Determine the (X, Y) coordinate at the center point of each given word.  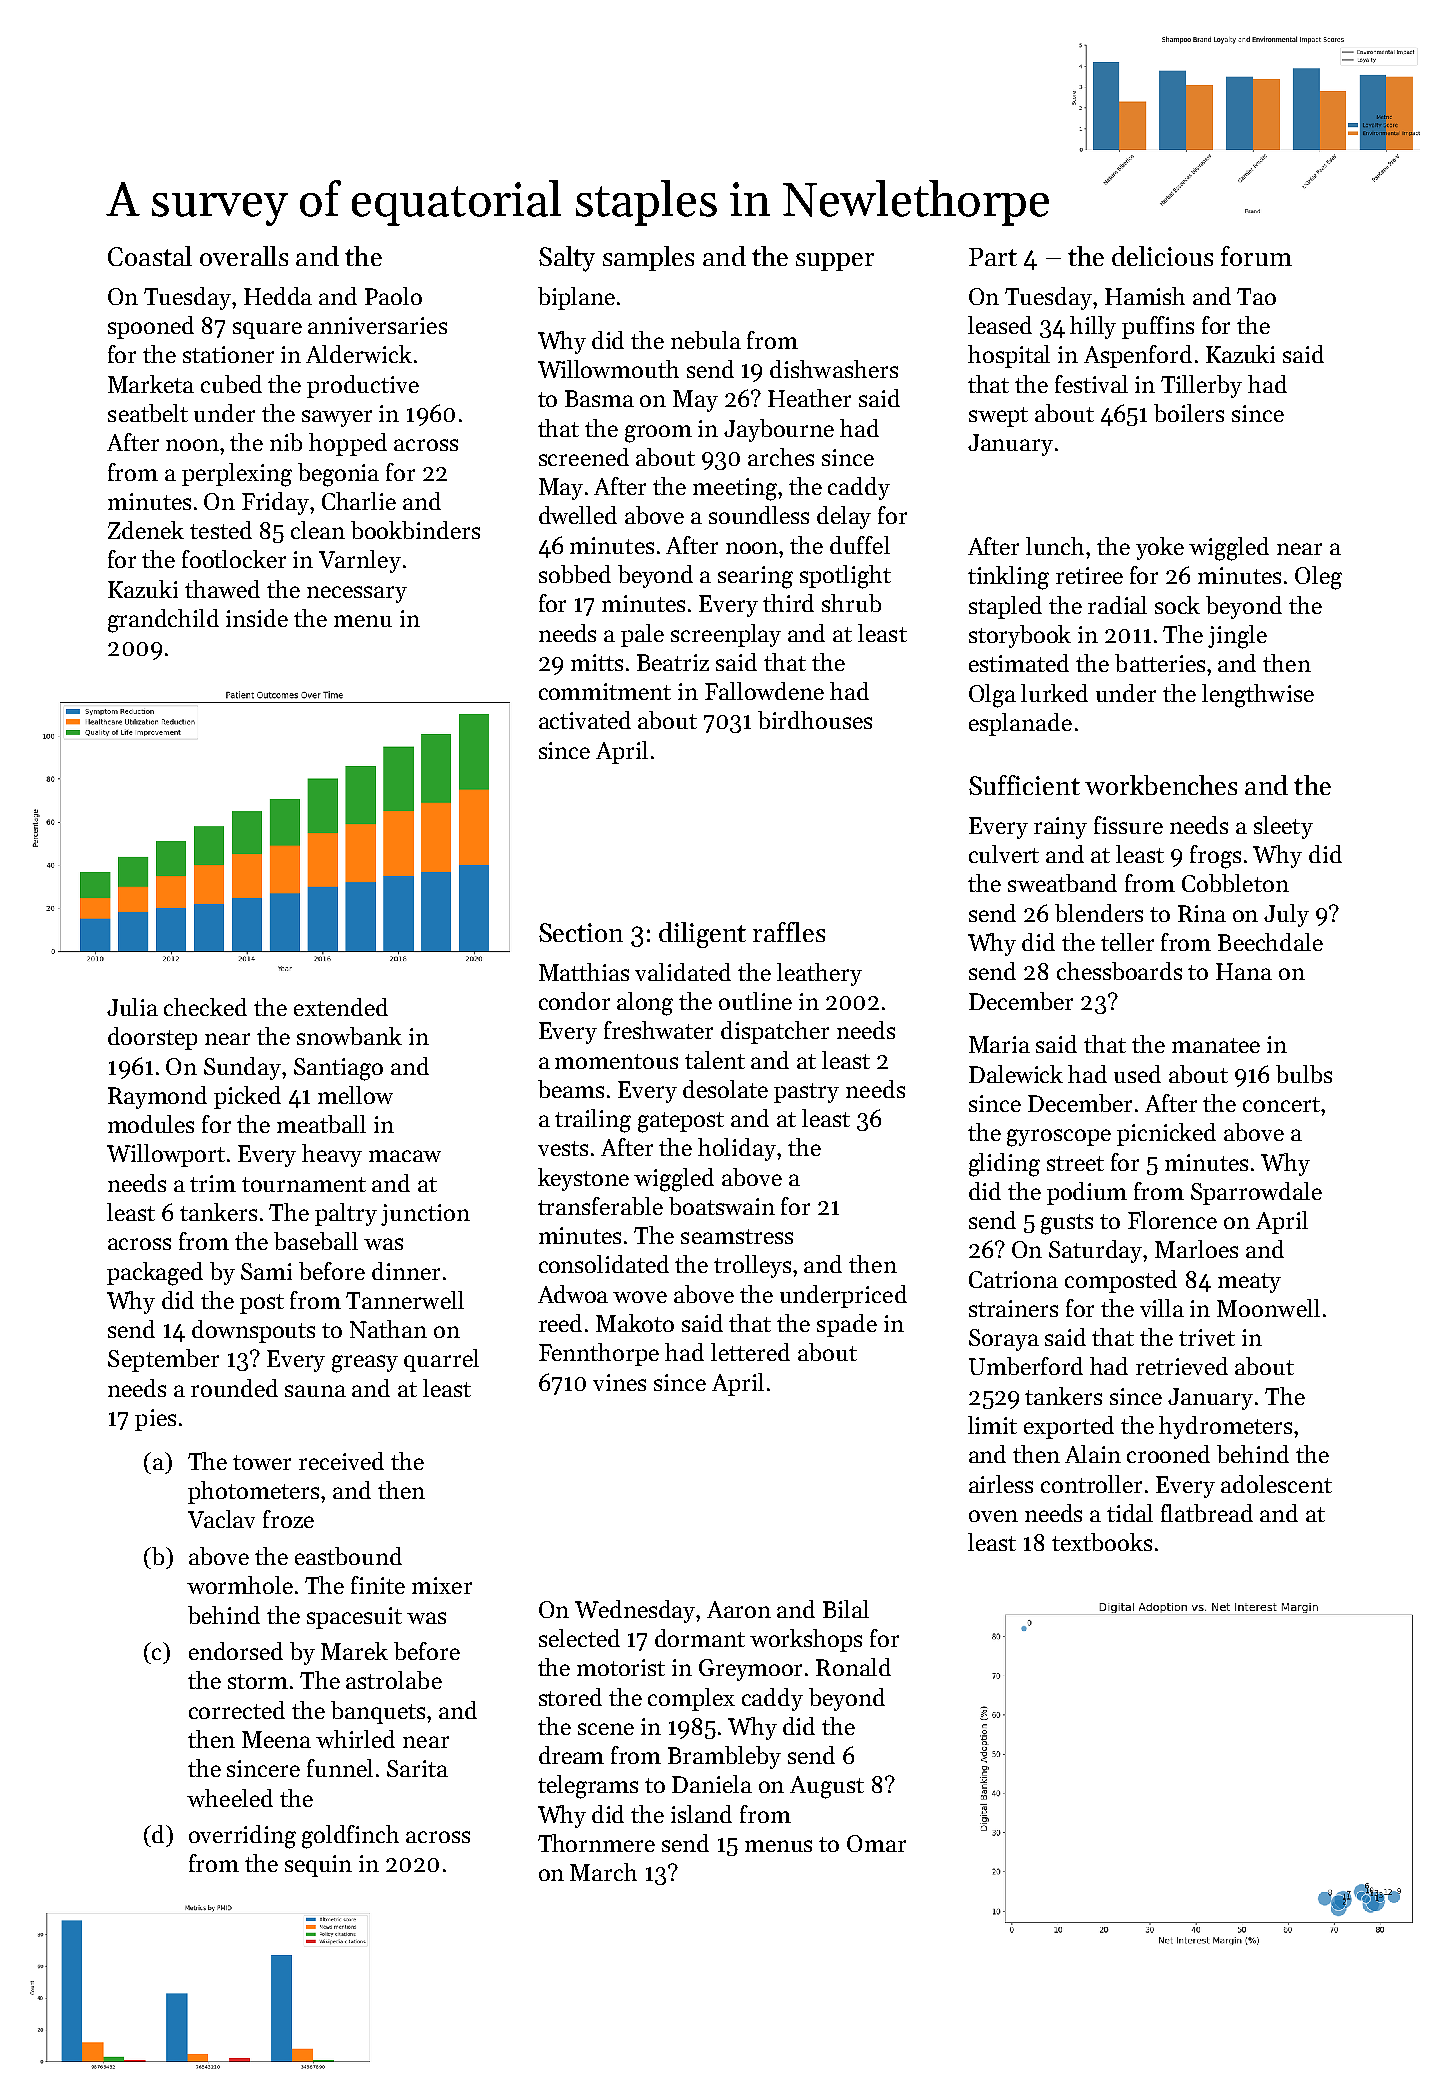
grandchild (163, 621)
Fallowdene (764, 691)
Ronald (853, 1667)
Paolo (393, 296)
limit (992, 1425)
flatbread (1207, 1513)
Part (993, 257)
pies (155, 1420)
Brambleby (724, 1757)
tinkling (1008, 578)
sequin (318, 1866)
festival (1091, 384)
